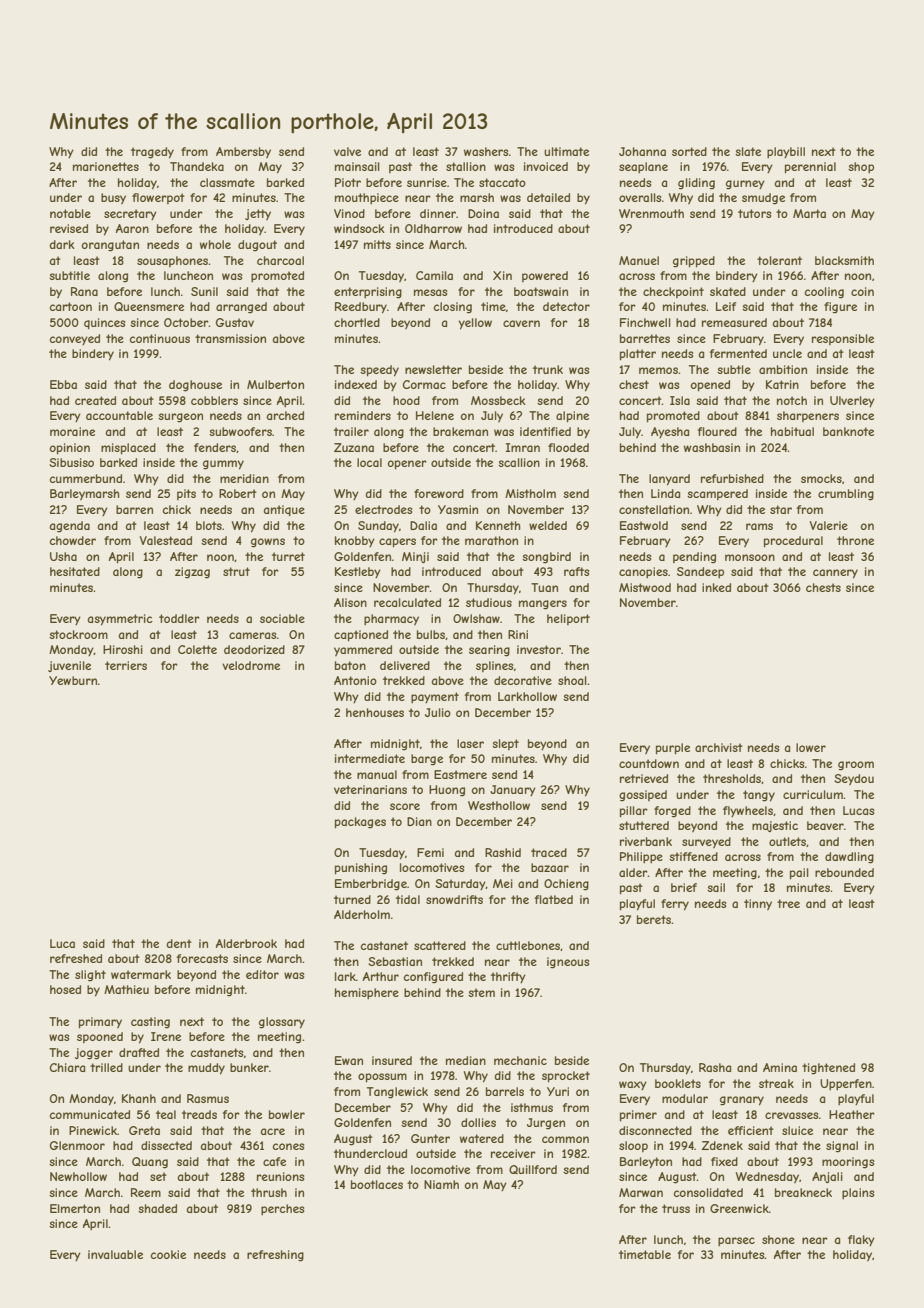 This screenshot has width=924, height=1308. I want to click on smocks, so click(821, 478).
